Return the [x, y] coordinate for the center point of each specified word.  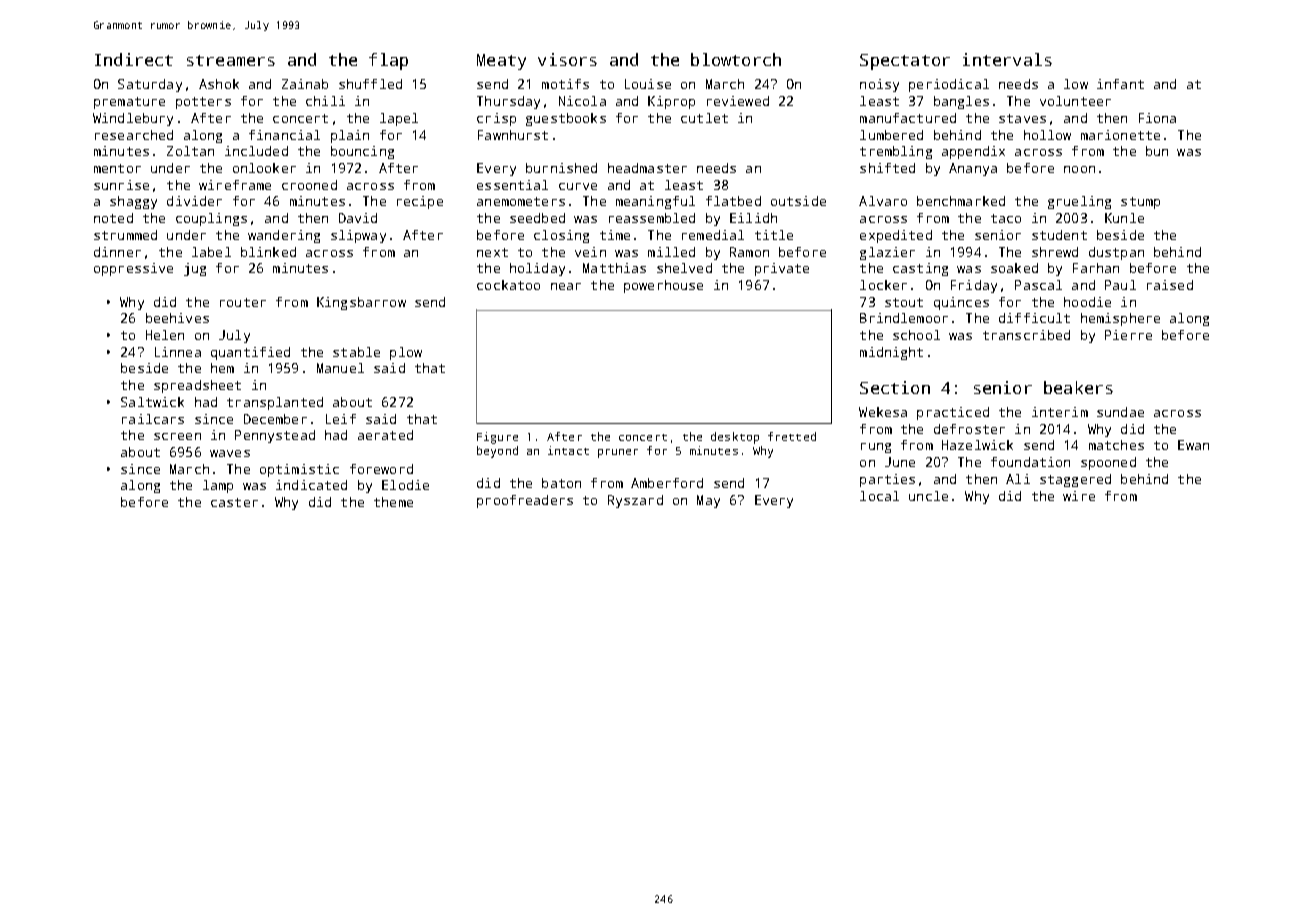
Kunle [1124, 218]
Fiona [1157, 118]
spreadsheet [197, 386]
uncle [928, 496]
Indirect [134, 59]
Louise [648, 84]
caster [234, 502]
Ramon [749, 252]
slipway [358, 236]
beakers [1078, 387]
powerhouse [663, 286]
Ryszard [635, 501]
